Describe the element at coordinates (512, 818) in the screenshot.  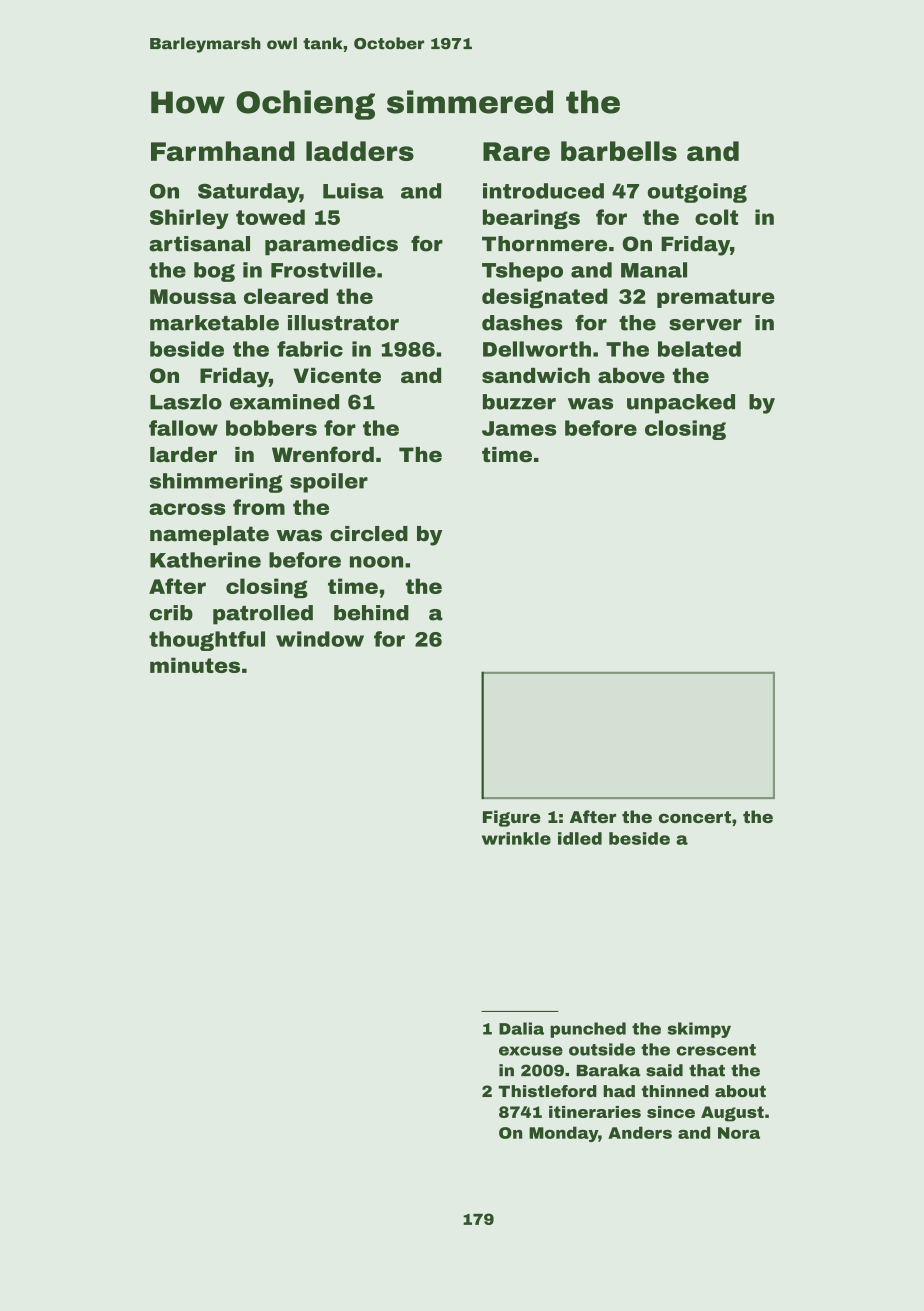
I see `Figure` at that location.
